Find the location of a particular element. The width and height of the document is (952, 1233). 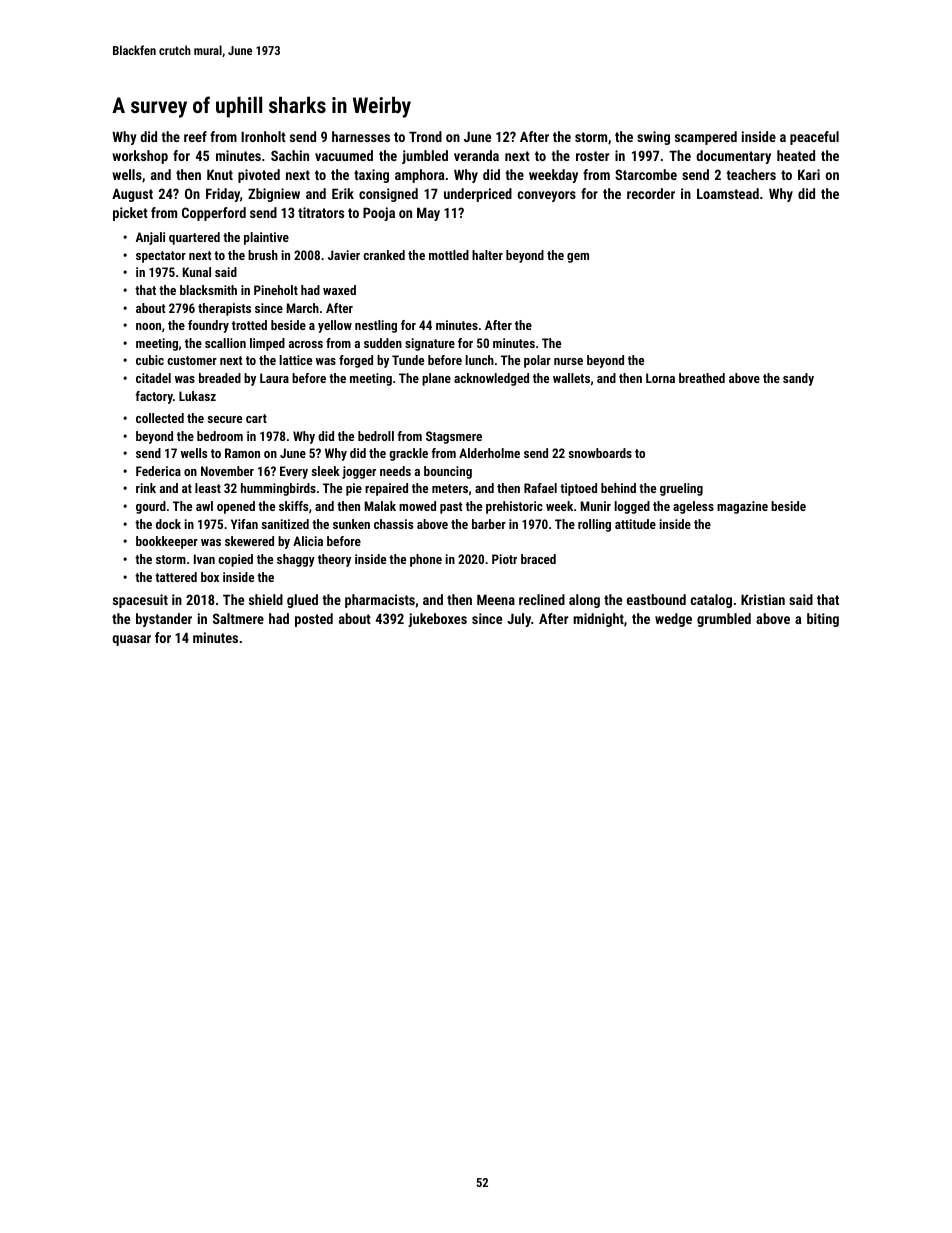

quartered is located at coordinates (194, 238).
